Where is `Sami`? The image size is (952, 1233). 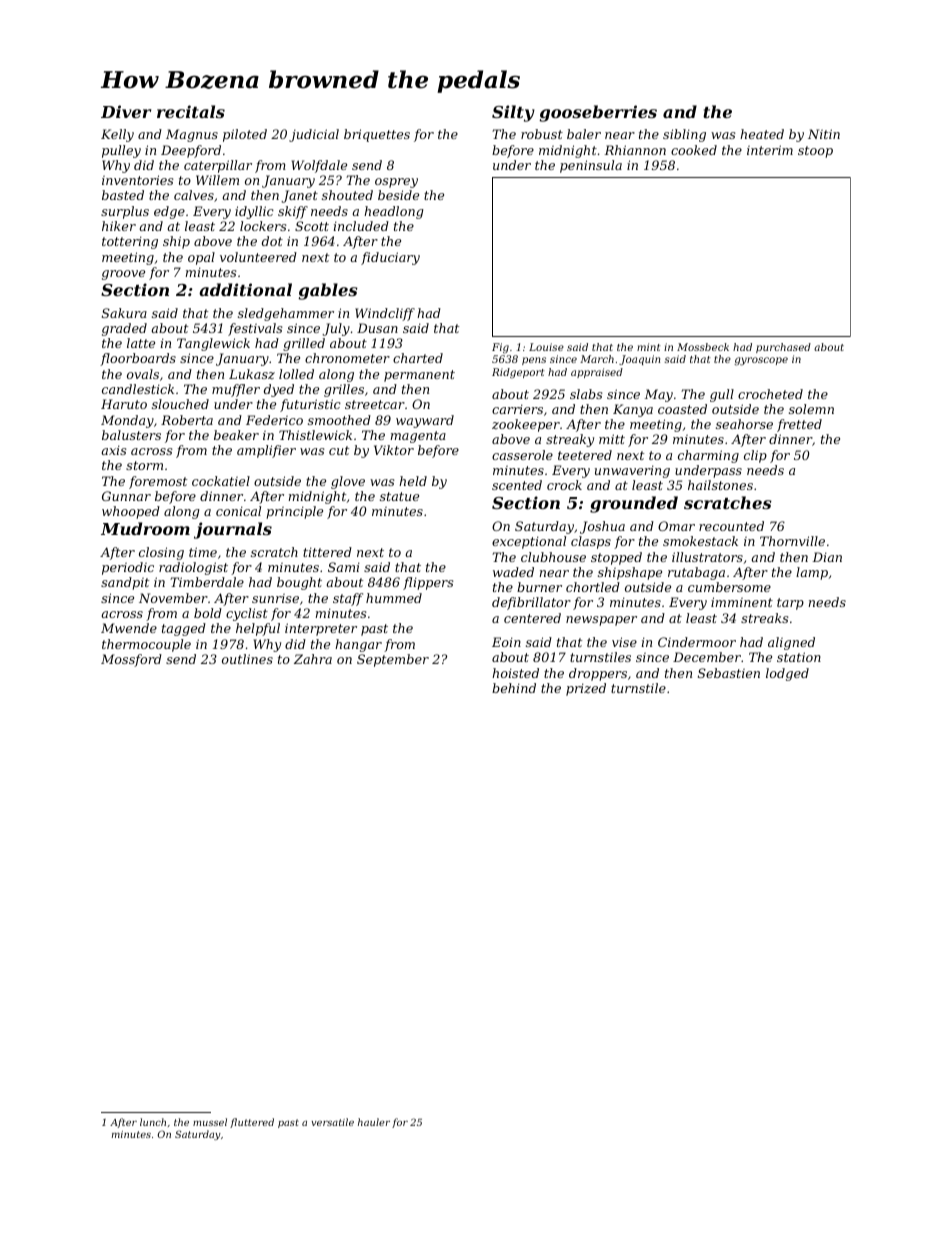
Sami is located at coordinates (344, 567).
